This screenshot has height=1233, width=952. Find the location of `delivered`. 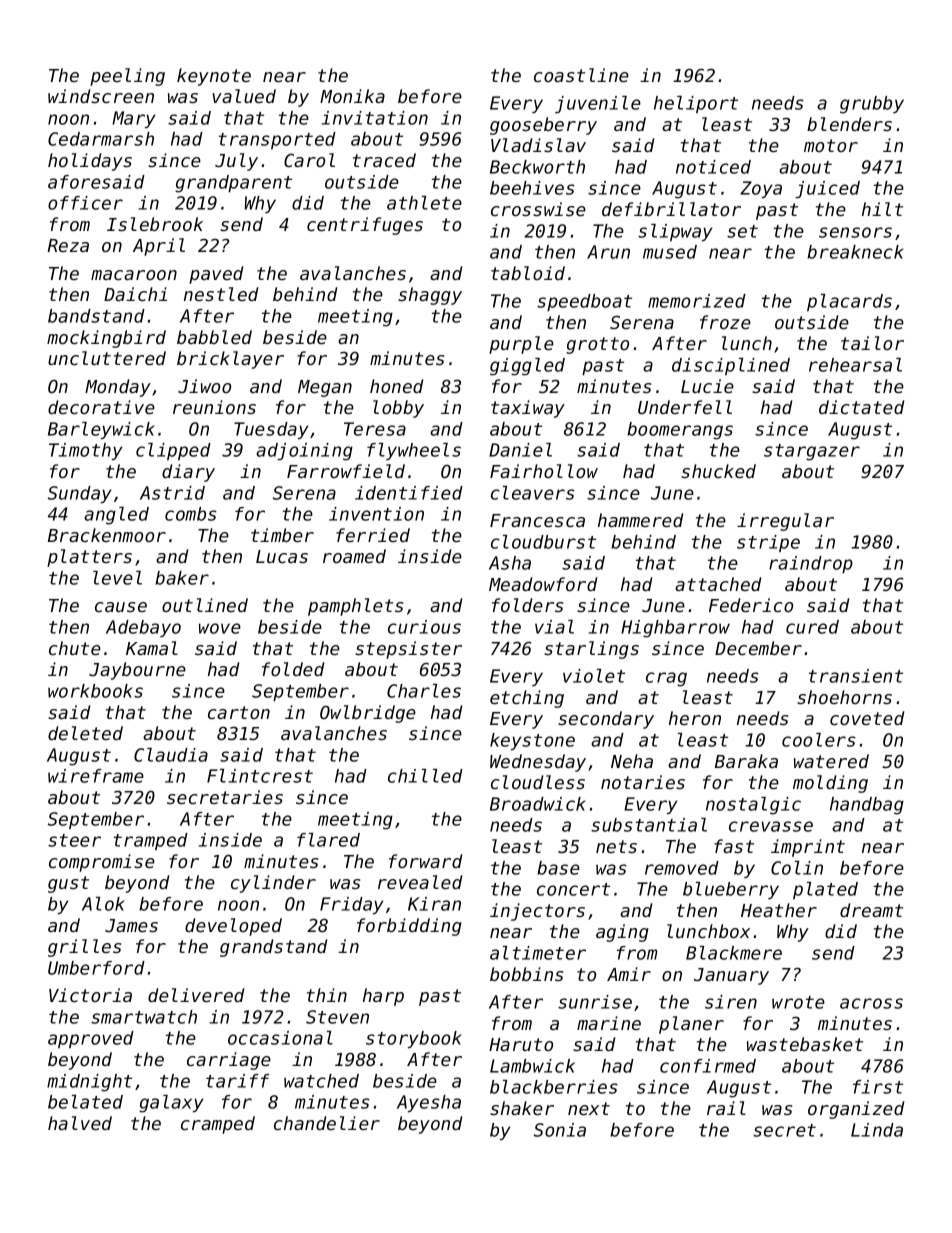

delivered is located at coordinates (196, 995).
